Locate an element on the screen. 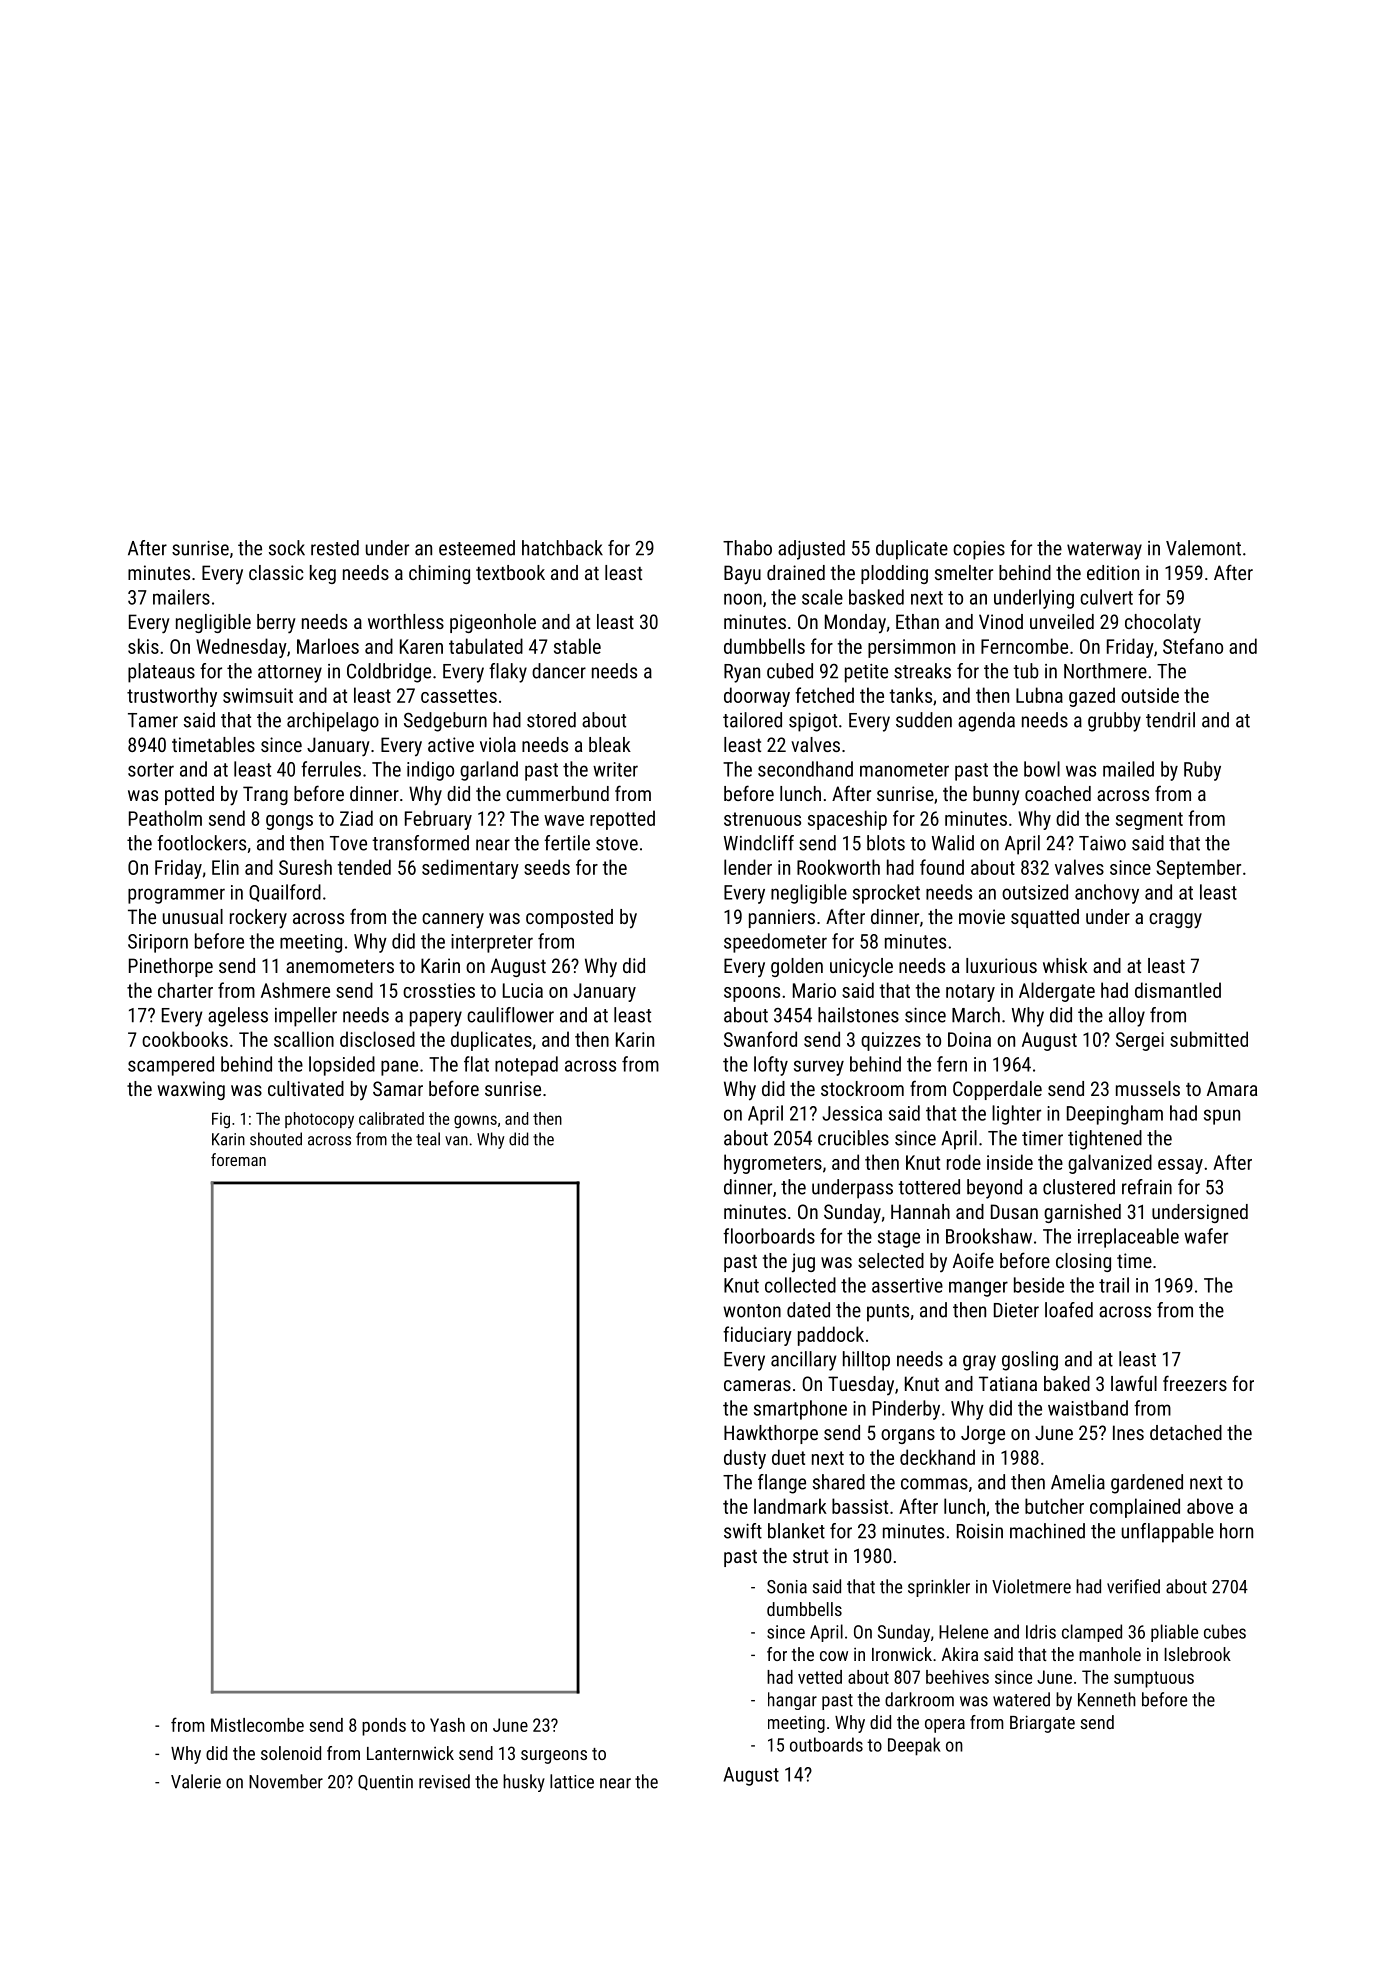 The width and height of the screenshot is (1386, 1969). composted is located at coordinates (569, 918).
